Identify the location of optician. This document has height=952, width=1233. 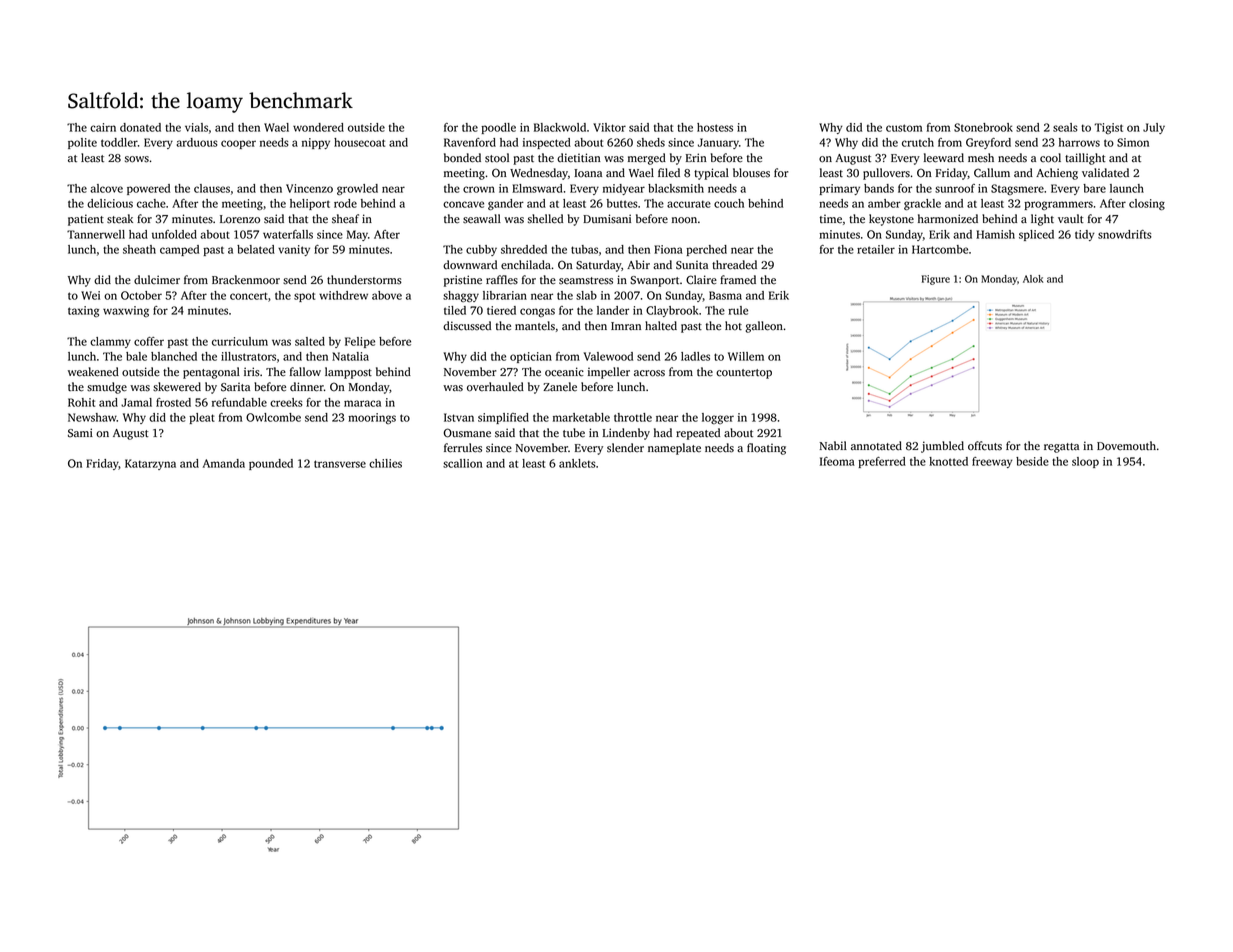
(531, 357).
